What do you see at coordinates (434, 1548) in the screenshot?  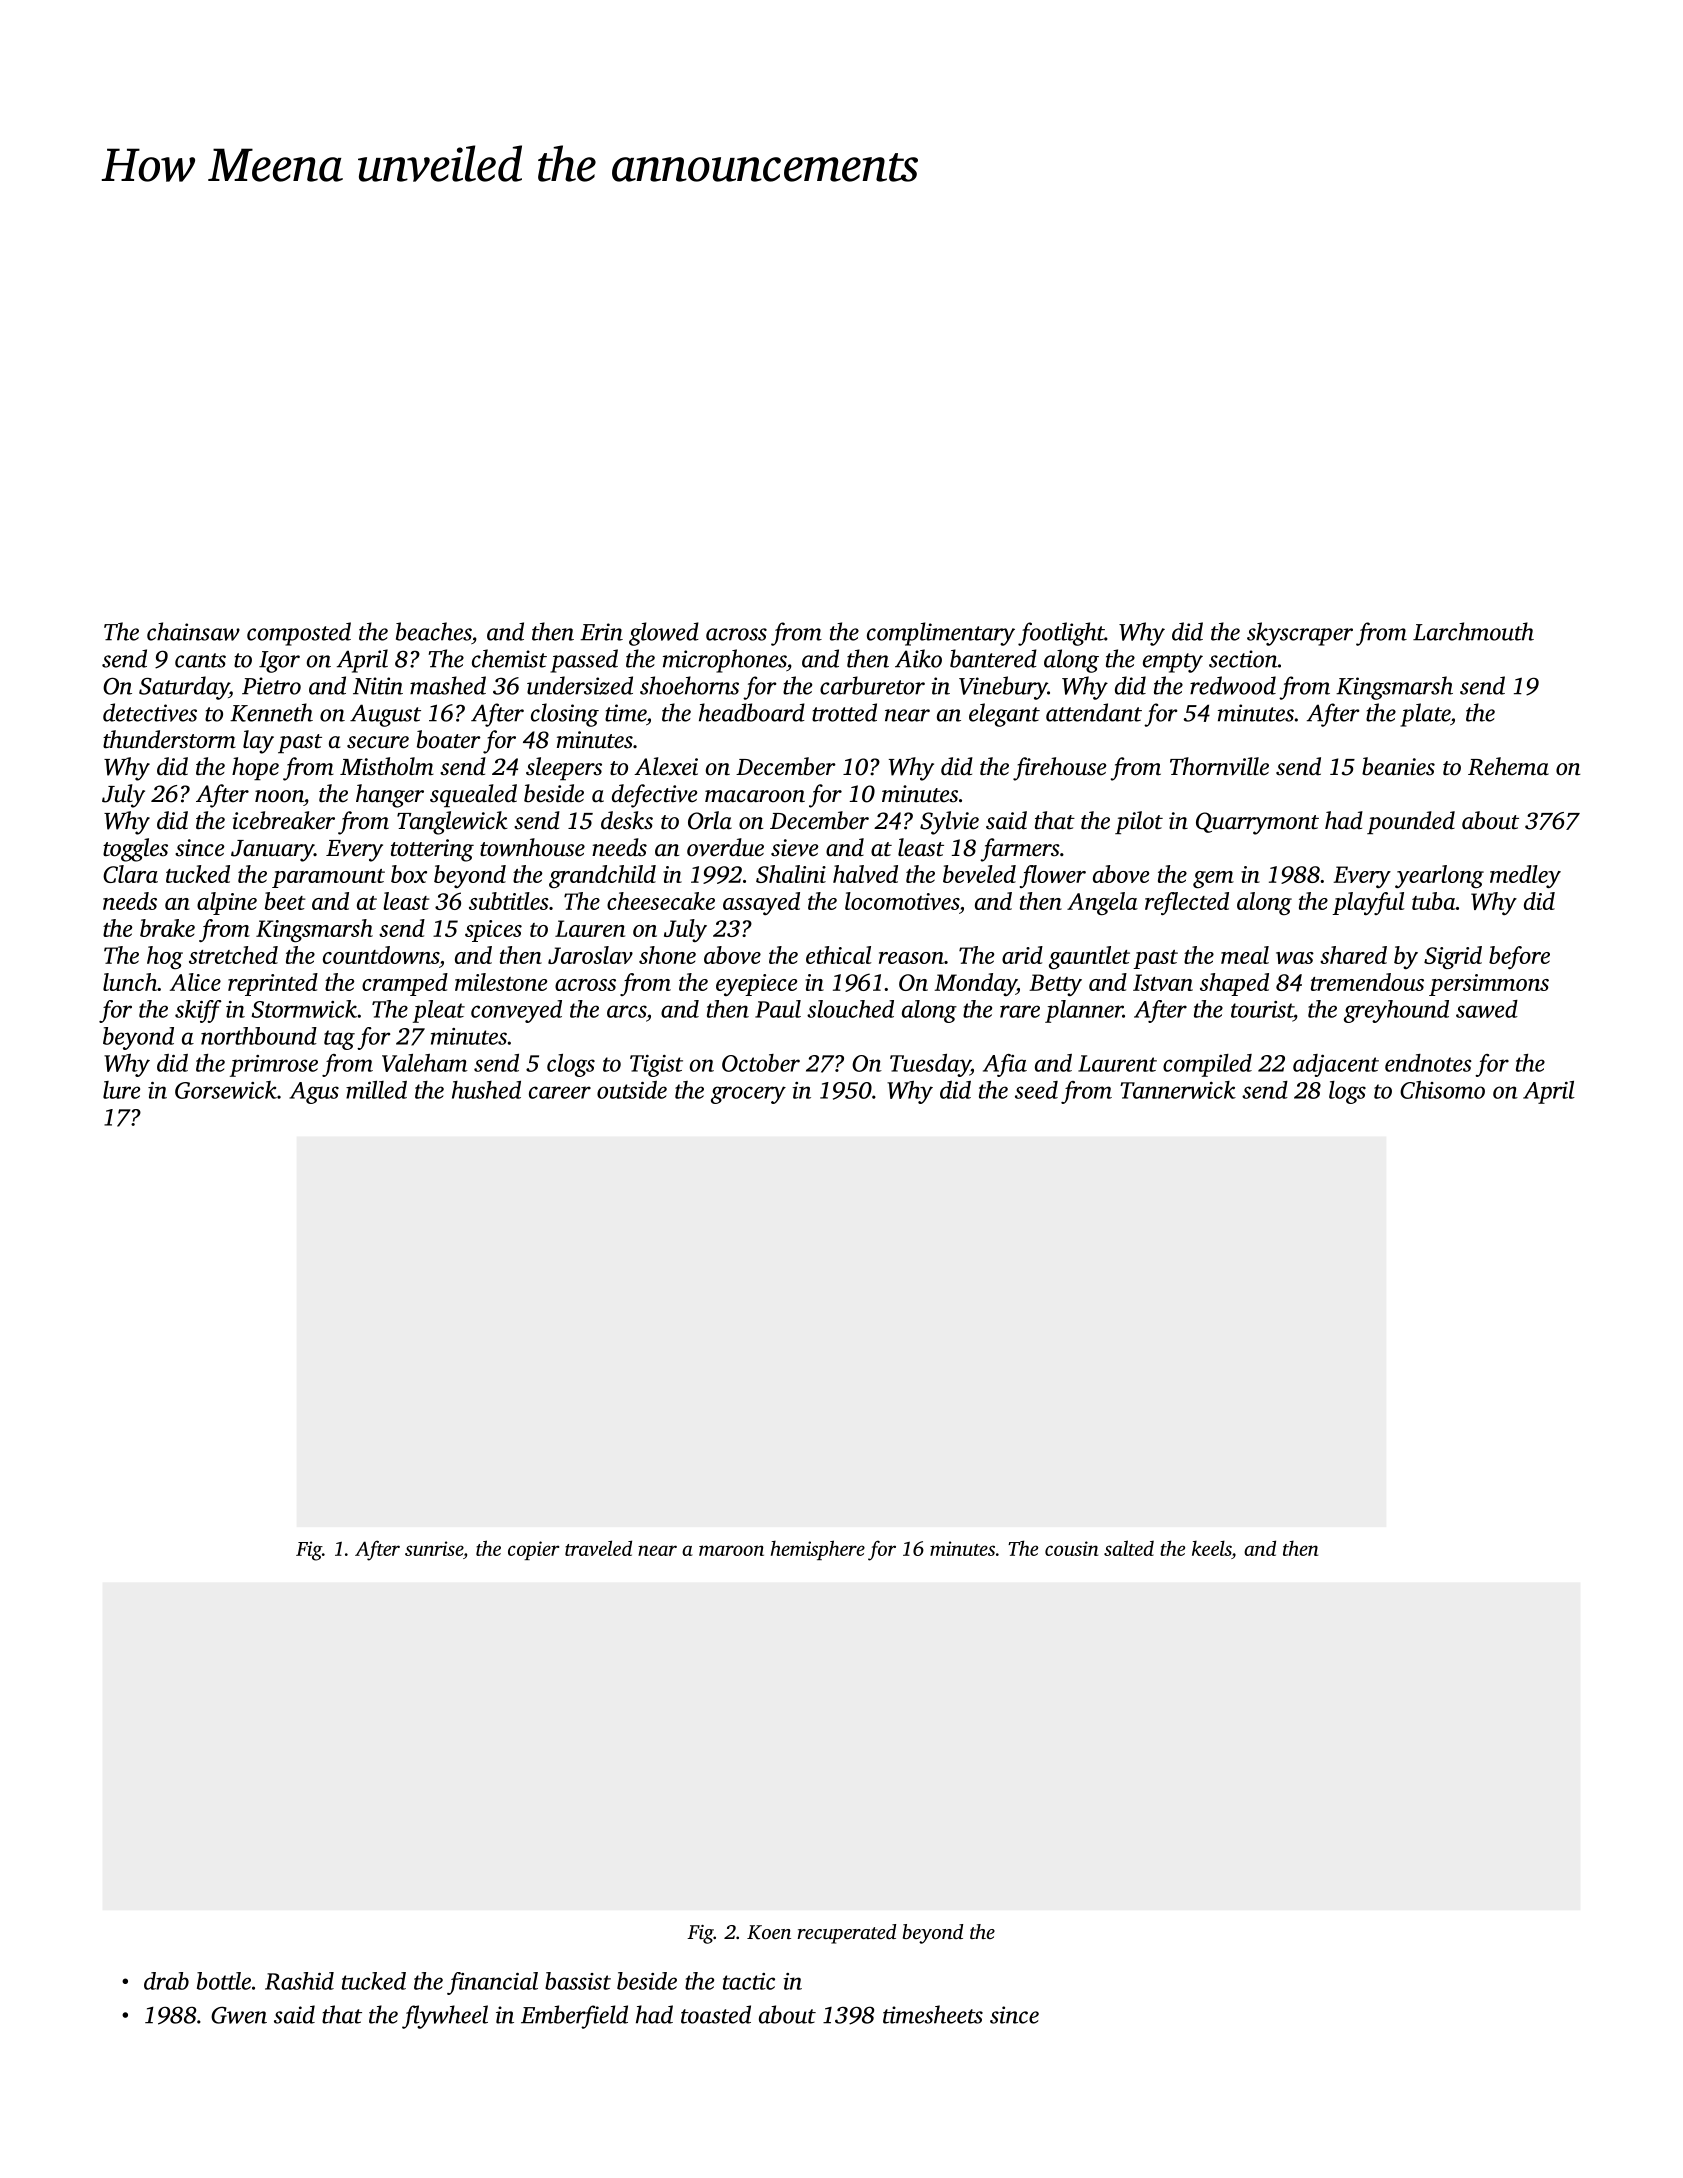 I see `sunrise` at bounding box center [434, 1548].
